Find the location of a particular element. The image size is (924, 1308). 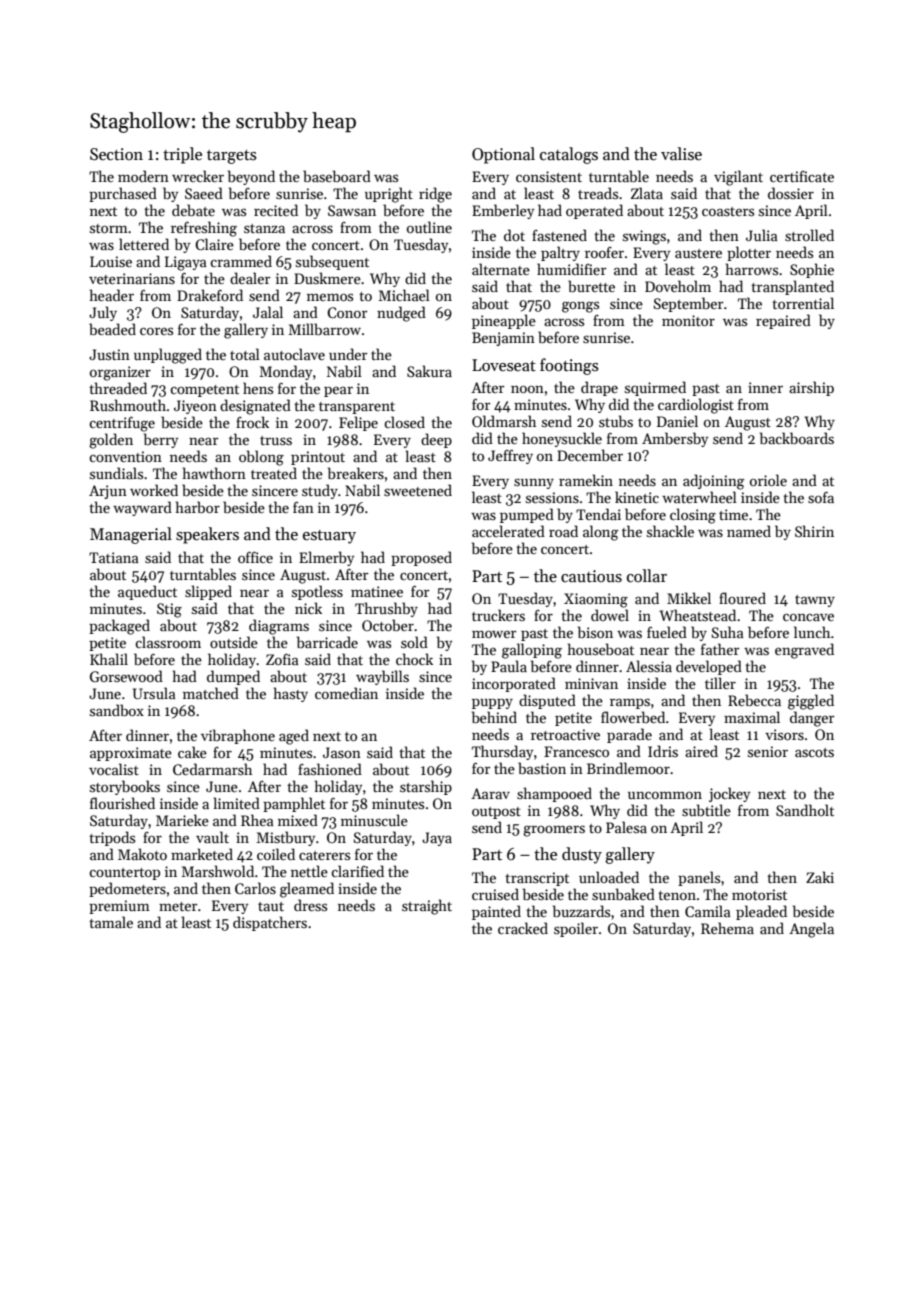

puppy is located at coordinates (492, 704).
